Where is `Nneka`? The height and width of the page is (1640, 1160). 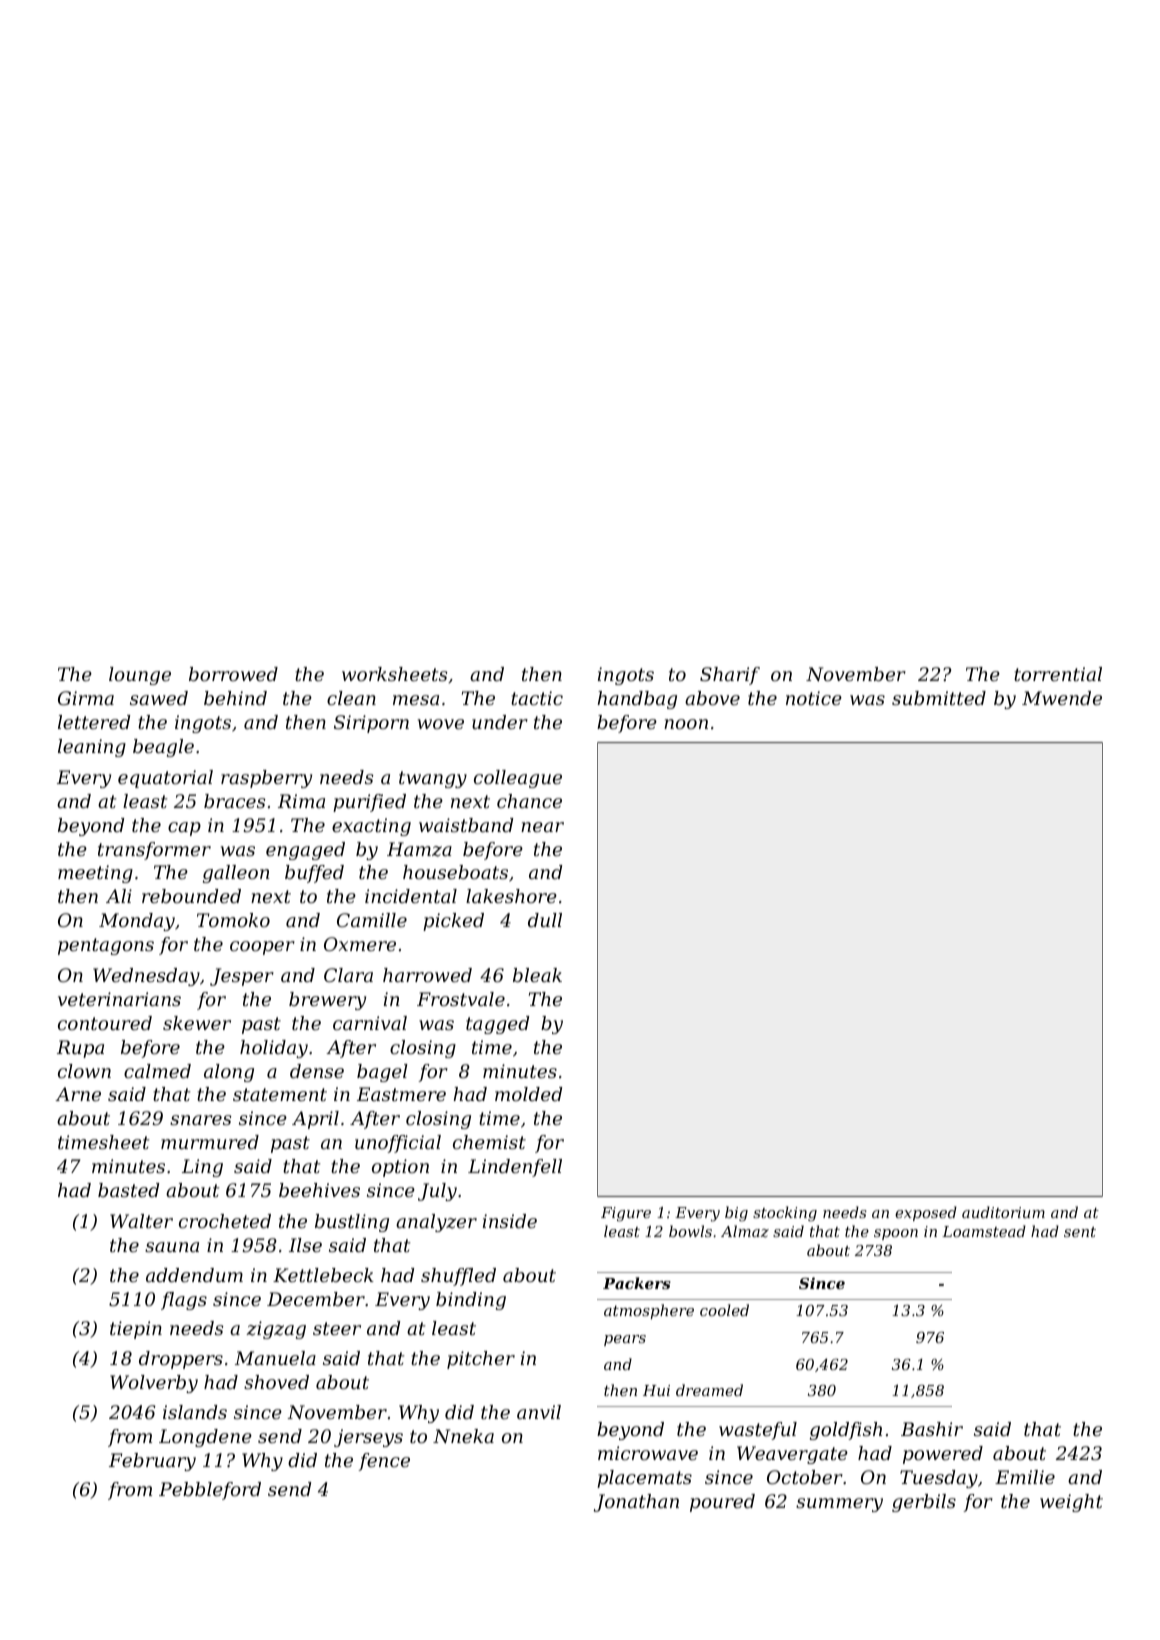
Nneka is located at coordinates (463, 1436).
